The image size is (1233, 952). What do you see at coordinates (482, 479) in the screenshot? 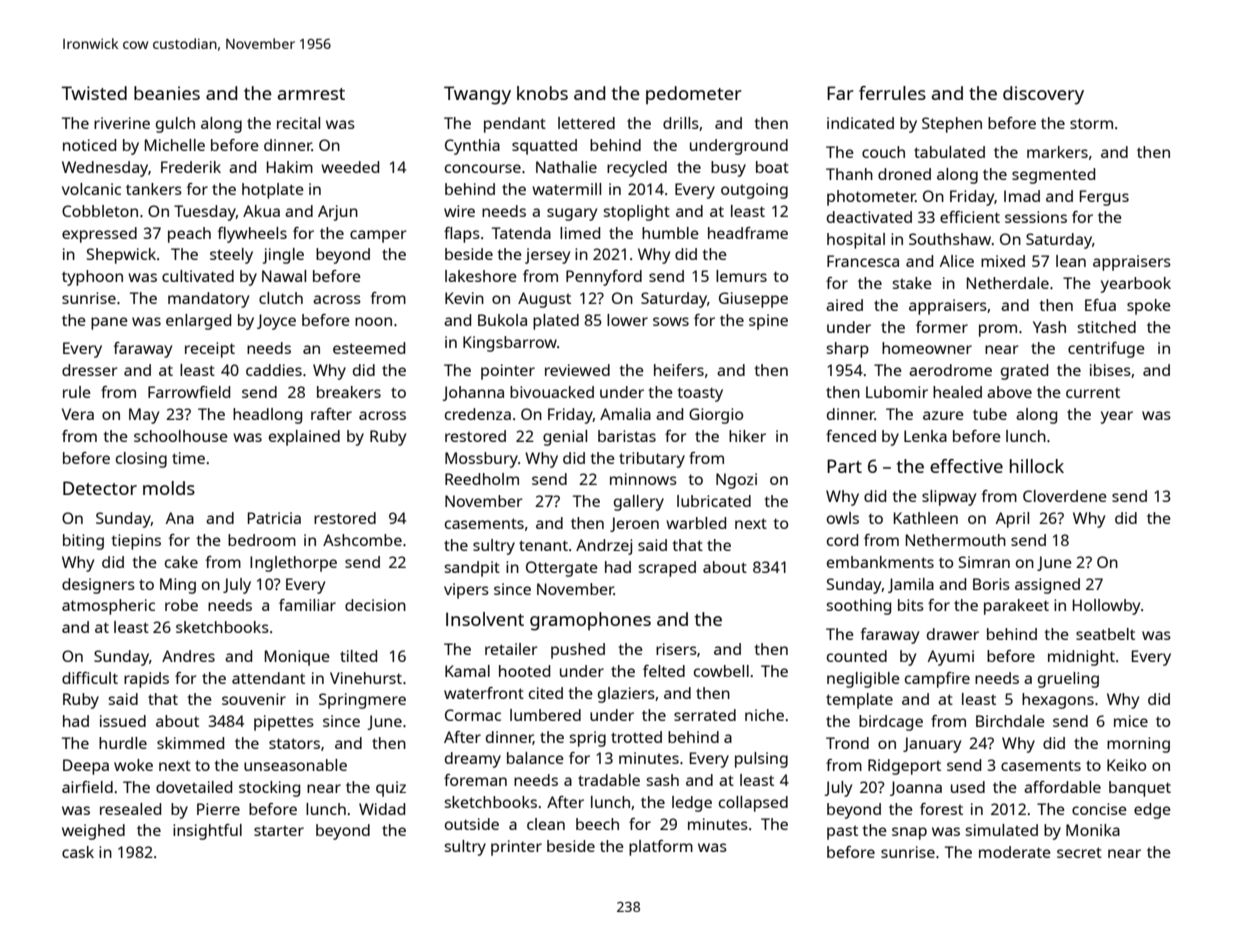
I see `Reedholm` at bounding box center [482, 479].
